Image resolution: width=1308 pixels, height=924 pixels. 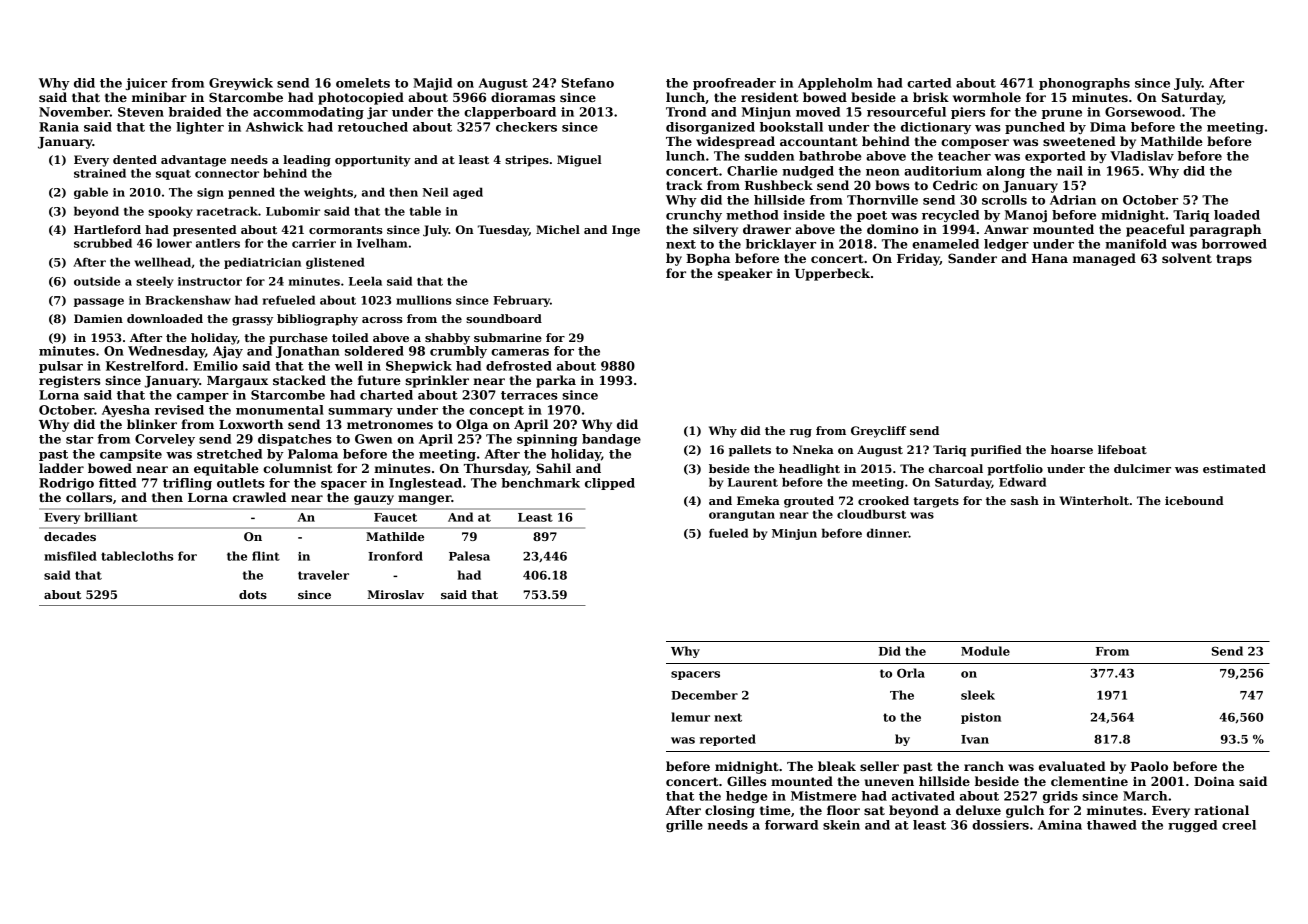 I want to click on advantage, so click(x=193, y=161).
